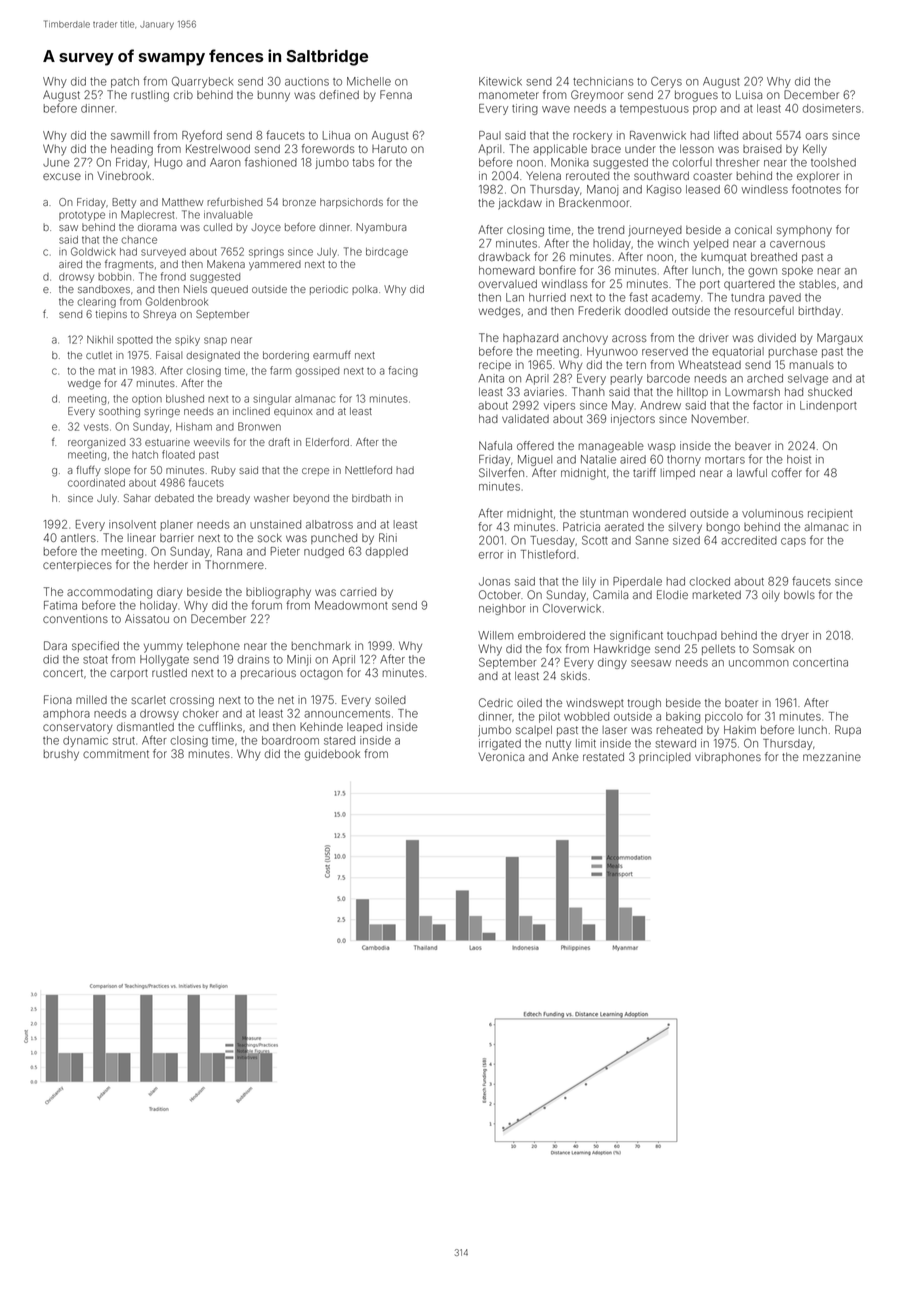 This screenshot has height=1316, width=908. What do you see at coordinates (495, 365) in the screenshot?
I see `recipe` at bounding box center [495, 365].
